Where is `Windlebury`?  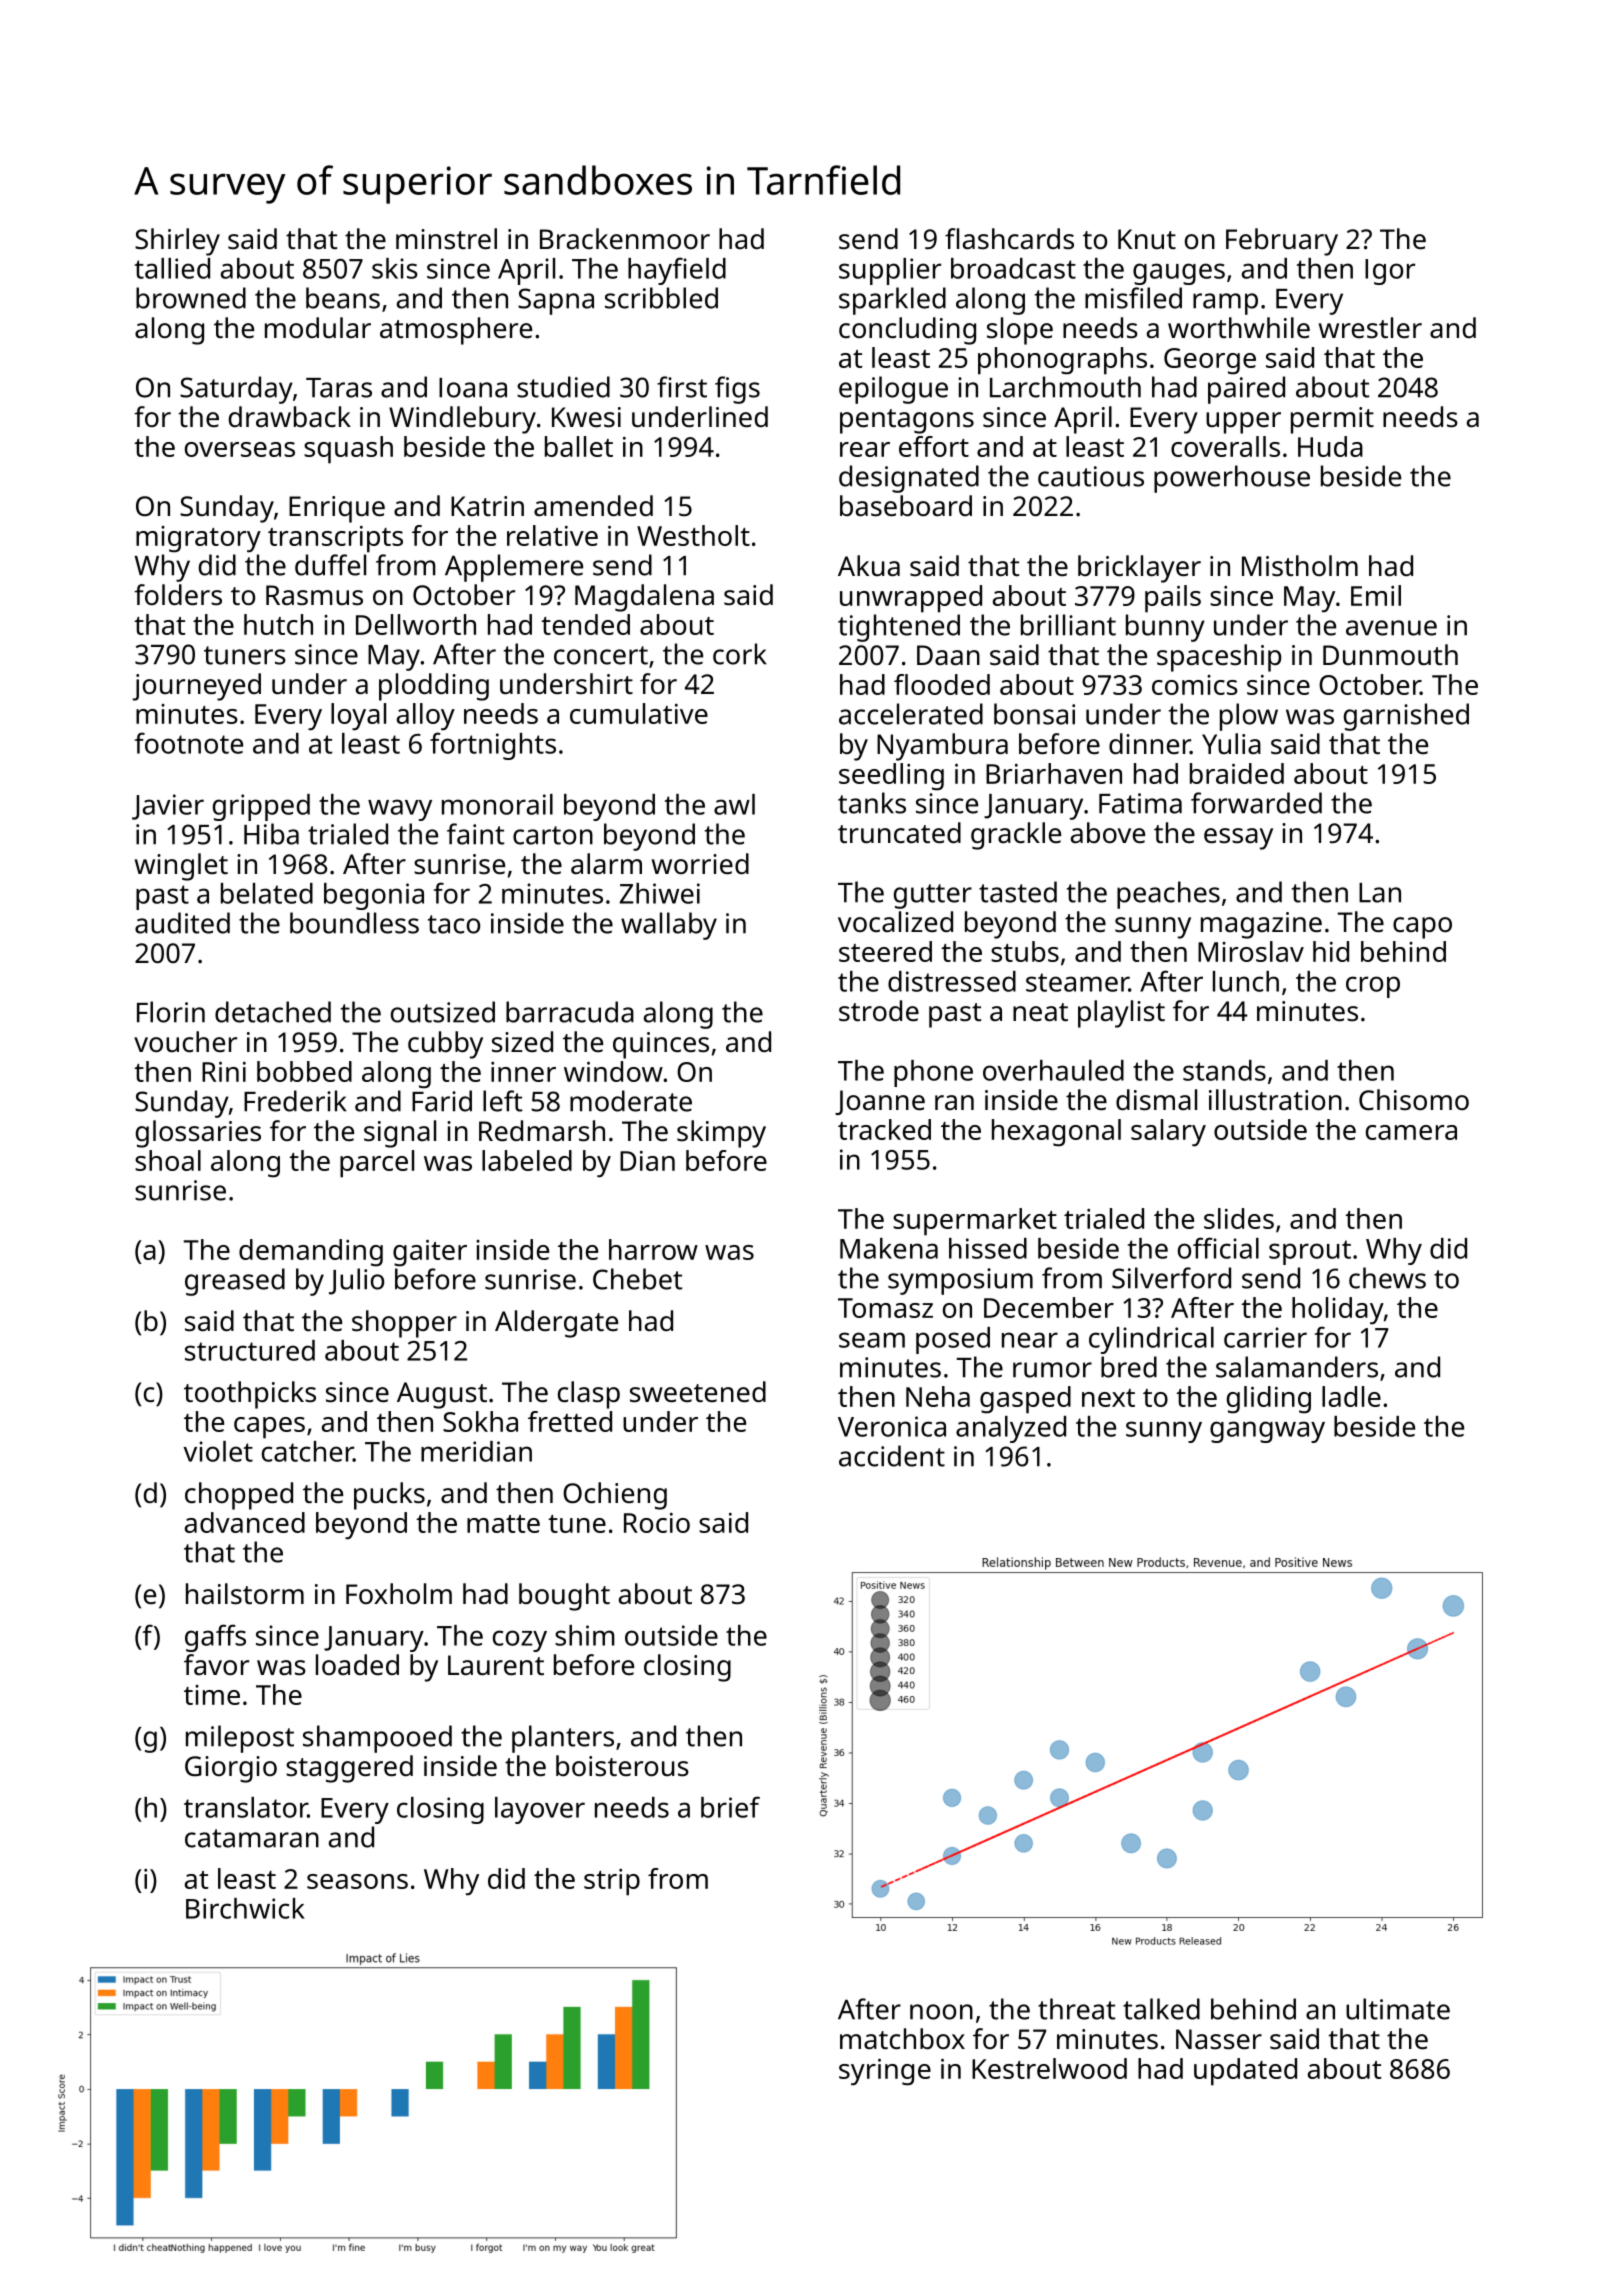 Windlebury is located at coordinates (462, 420).
